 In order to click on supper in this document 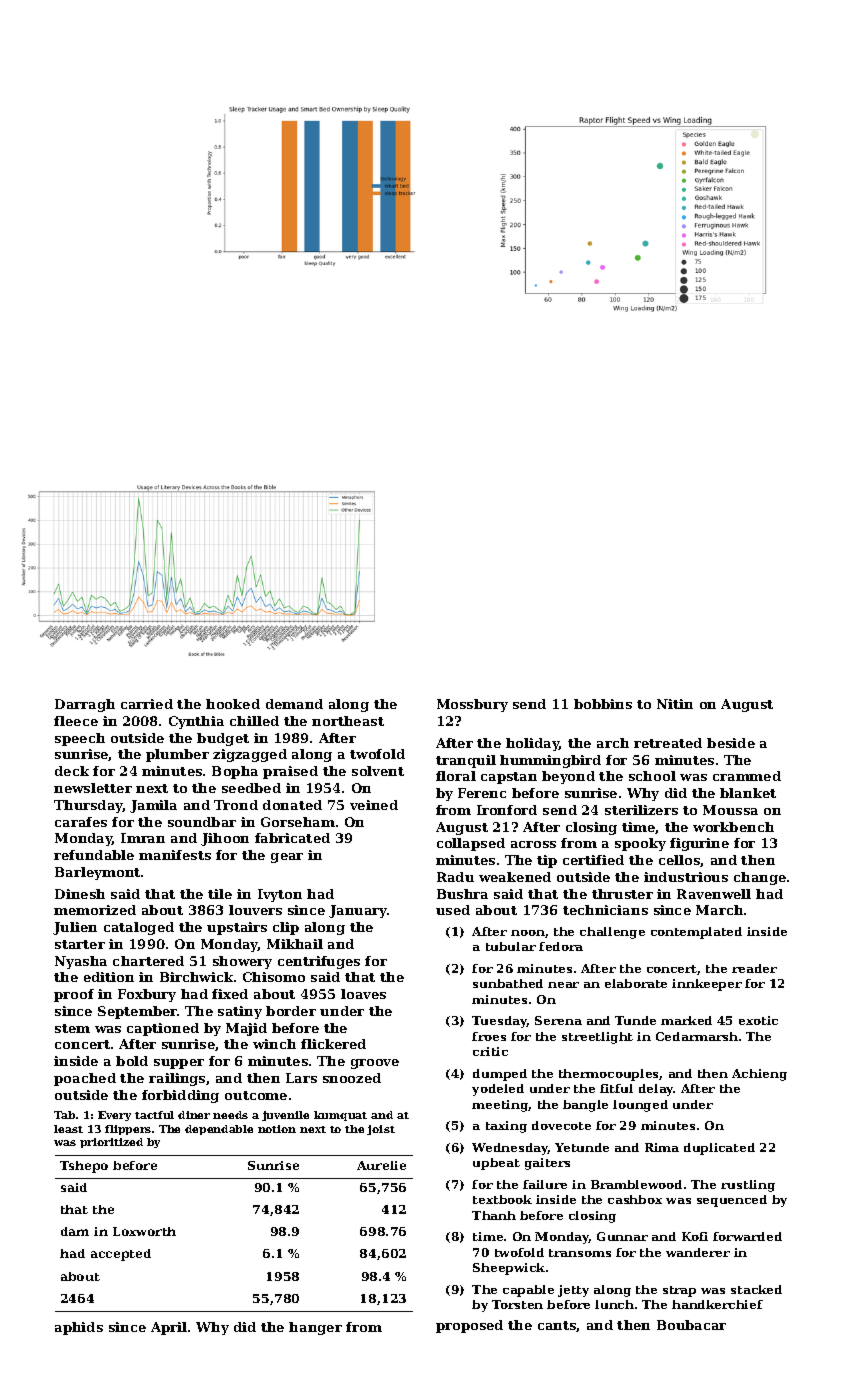, I will do `click(179, 1064)`.
